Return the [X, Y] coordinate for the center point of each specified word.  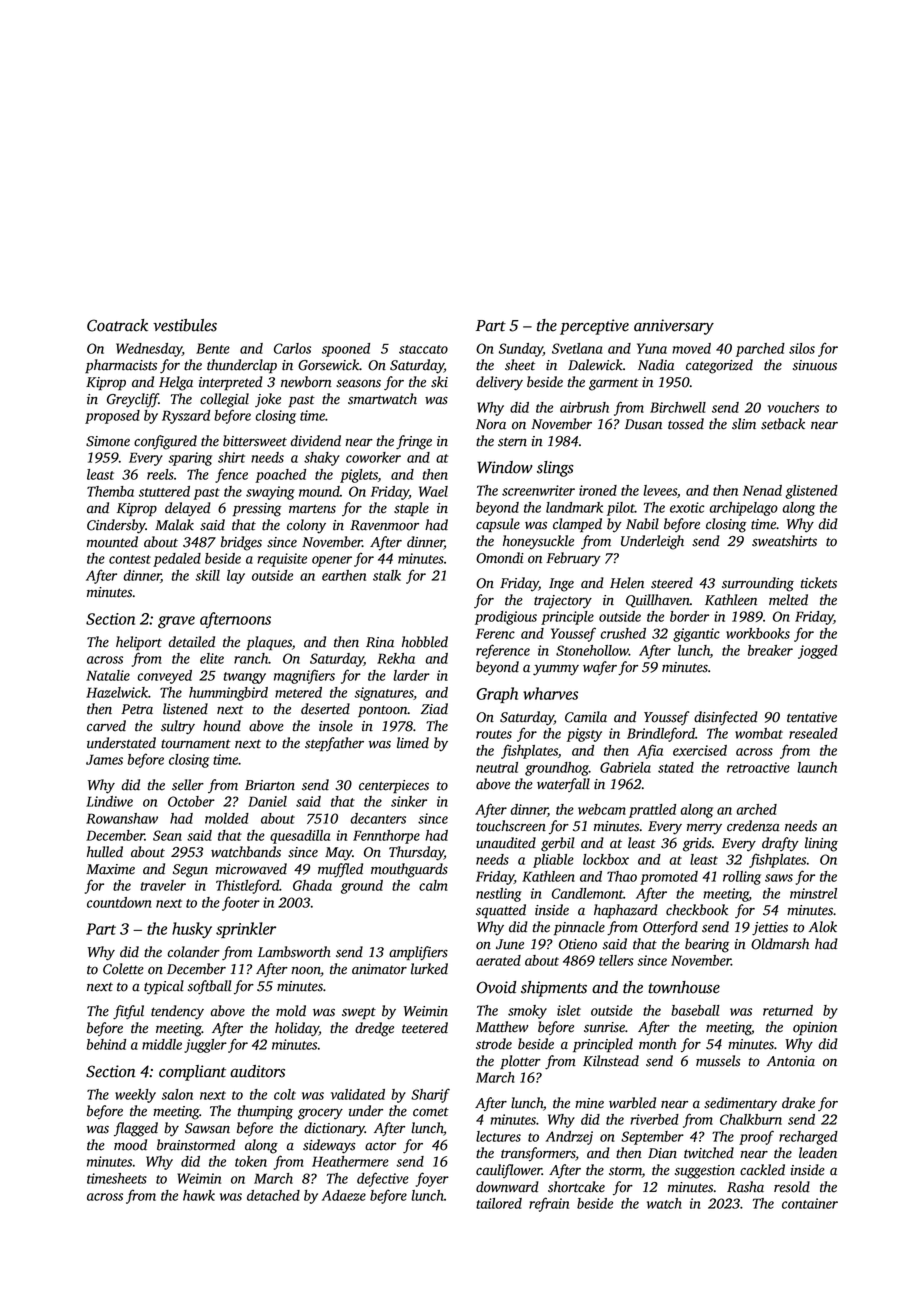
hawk [199, 1195]
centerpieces [394, 786]
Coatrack [117, 325]
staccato [423, 349]
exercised [700, 750]
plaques [269, 643]
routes [494, 734]
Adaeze [344, 1195]
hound [222, 726]
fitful [128, 1012]
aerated [498, 960]
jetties [770, 929]
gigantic [696, 635]
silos [802, 348]
